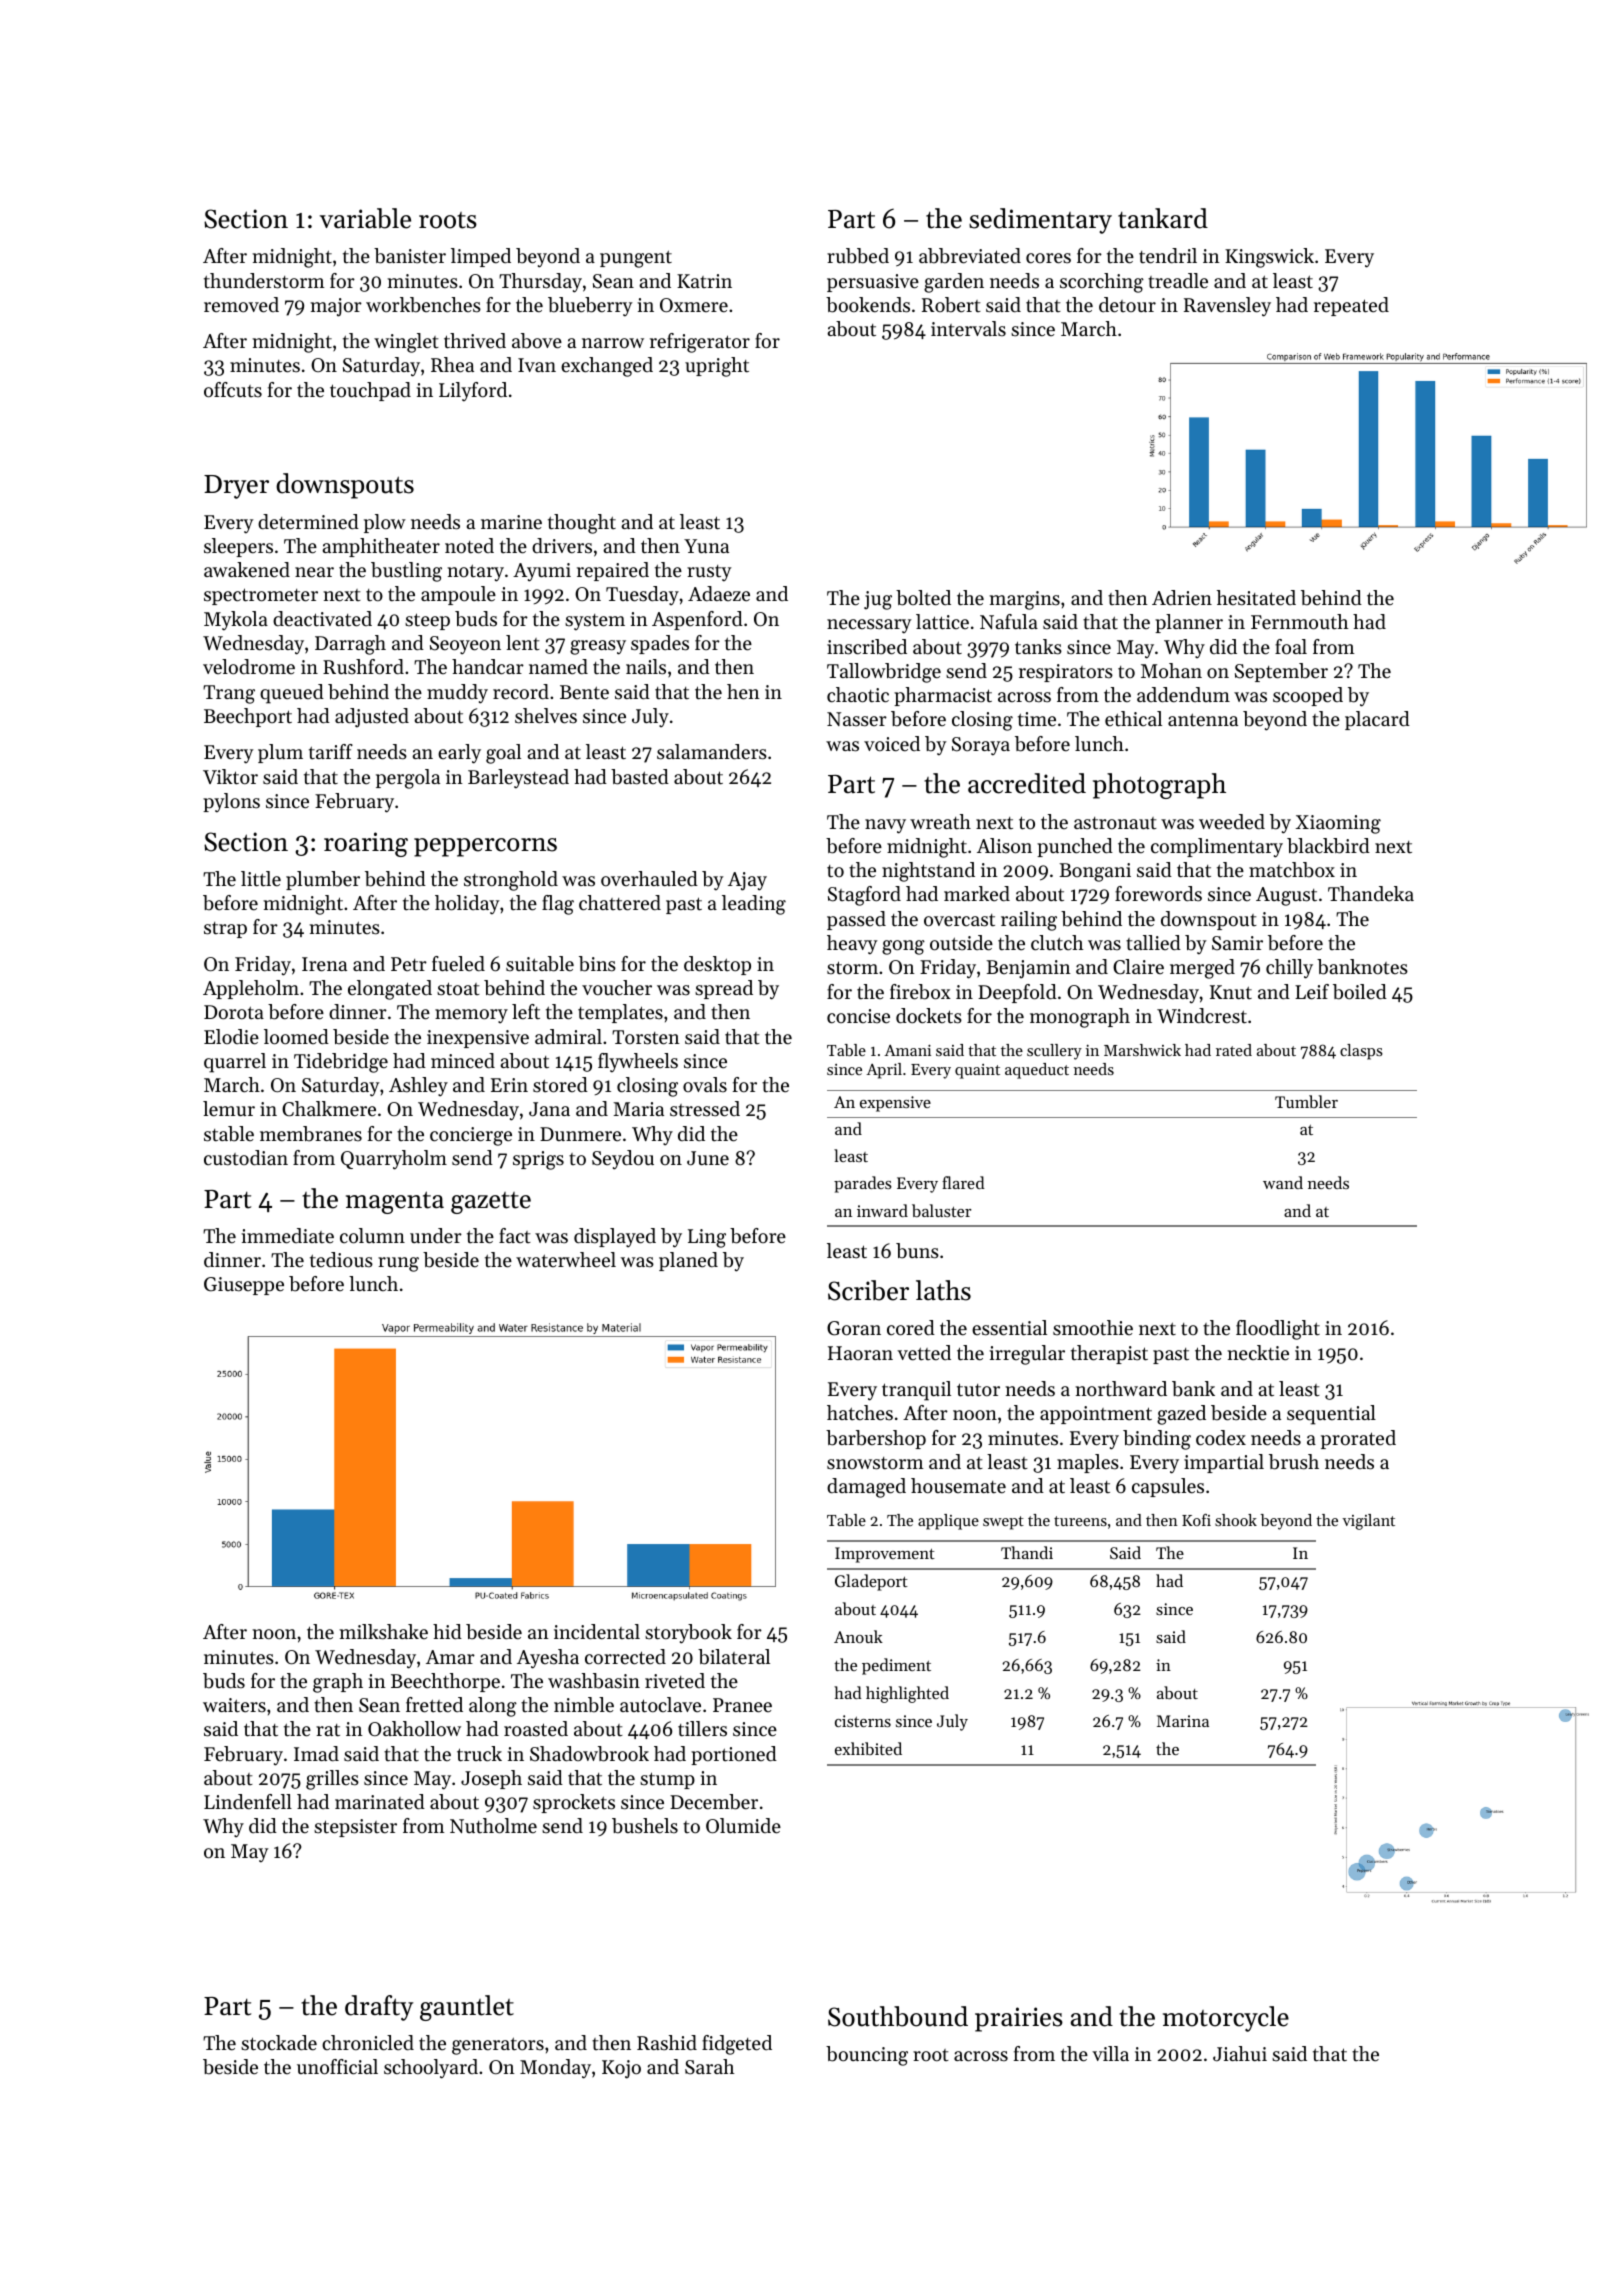  What do you see at coordinates (868, 305) in the screenshot?
I see `bookends` at bounding box center [868, 305].
